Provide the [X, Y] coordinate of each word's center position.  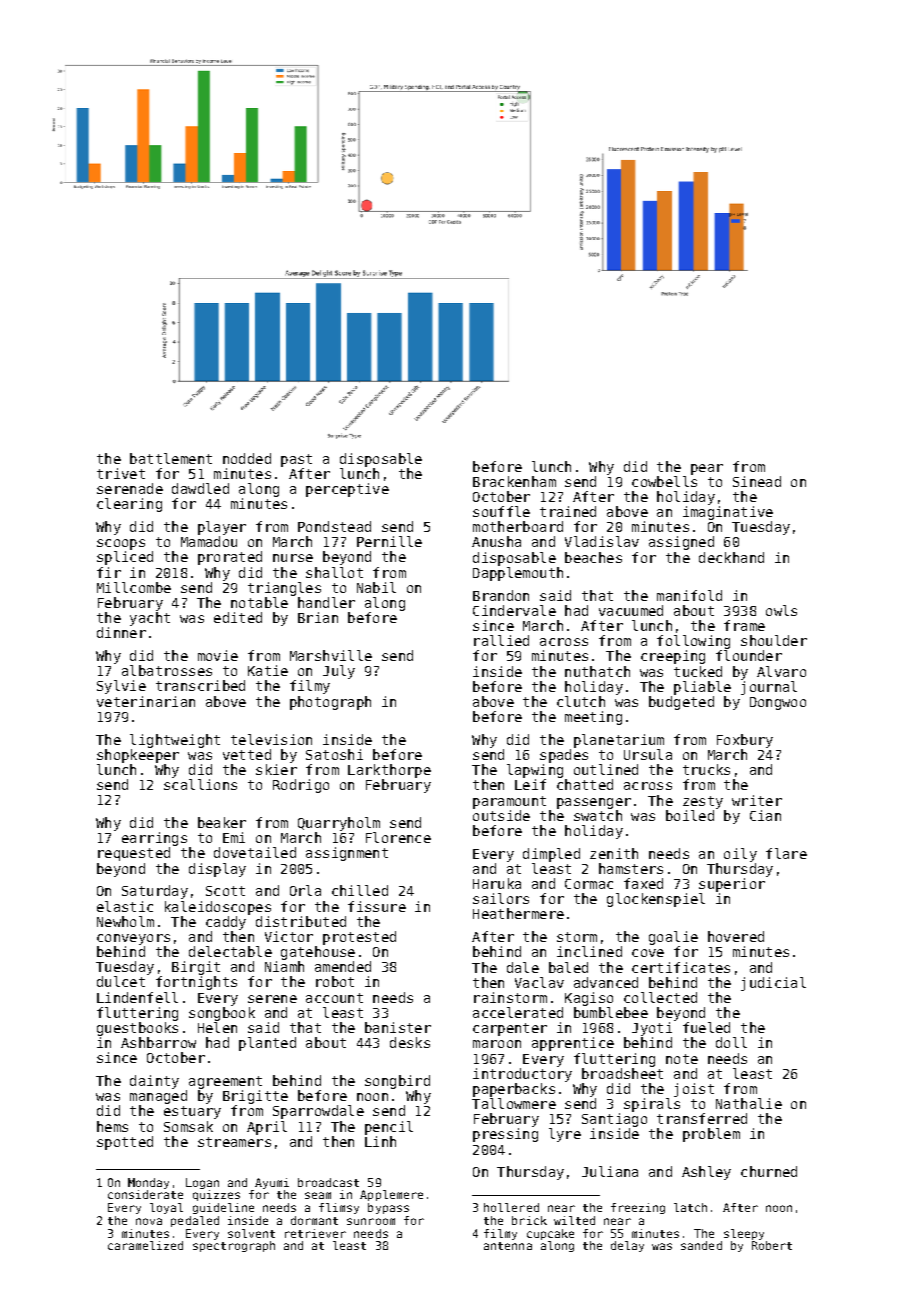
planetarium [619, 741]
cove [648, 953]
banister [398, 1027]
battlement [171, 458]
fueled [706, 1027]
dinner [121, 632]
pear [707, 469]
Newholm [125, 921]
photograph [330, 703]
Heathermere [518, 913]
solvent [251, 1233]
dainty [154, 1082]
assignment [347, 854]
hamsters [631, 868]
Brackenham [514, 481]
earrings [154, 839]
